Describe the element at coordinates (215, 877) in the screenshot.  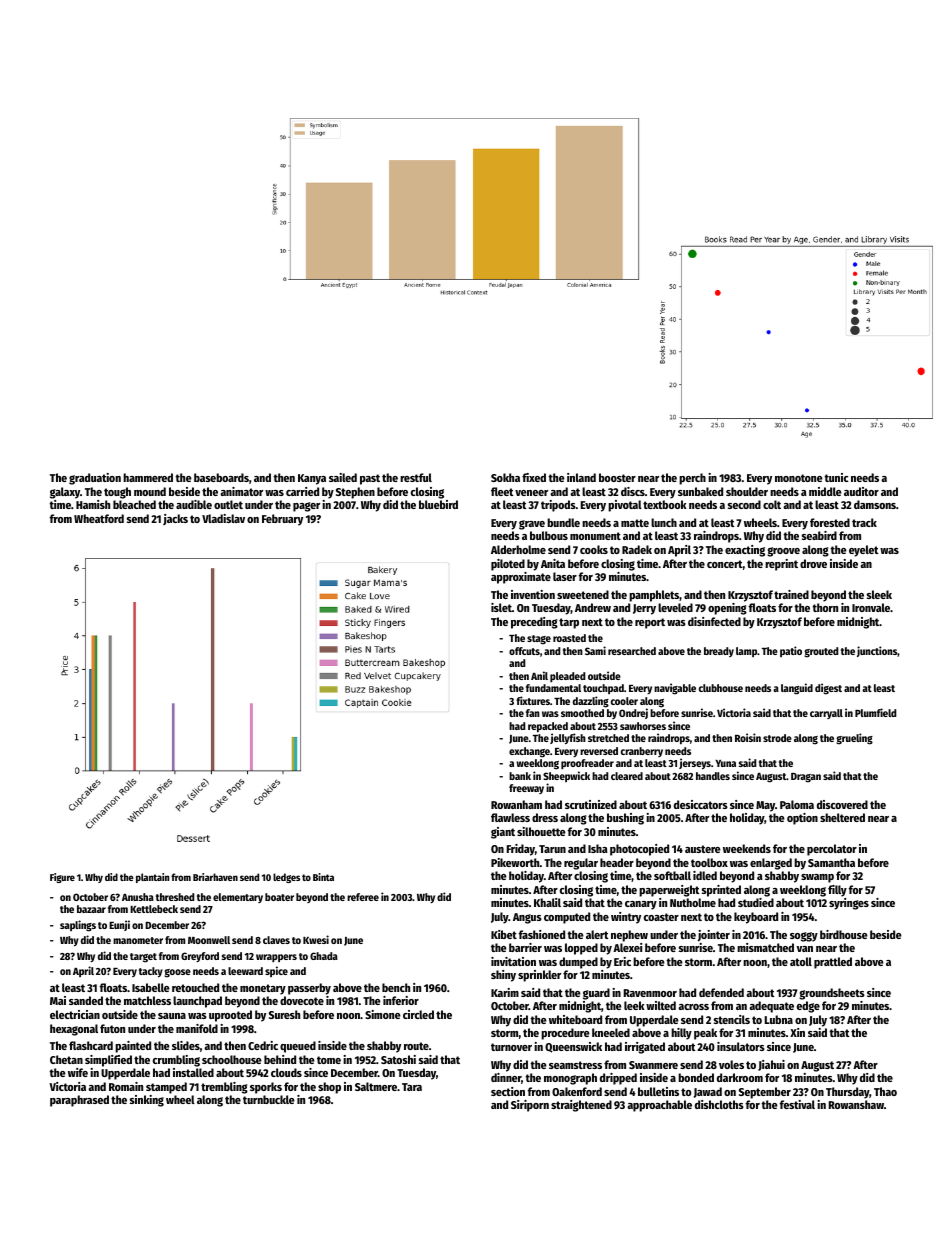
I see `Briarhaven` at that location.
